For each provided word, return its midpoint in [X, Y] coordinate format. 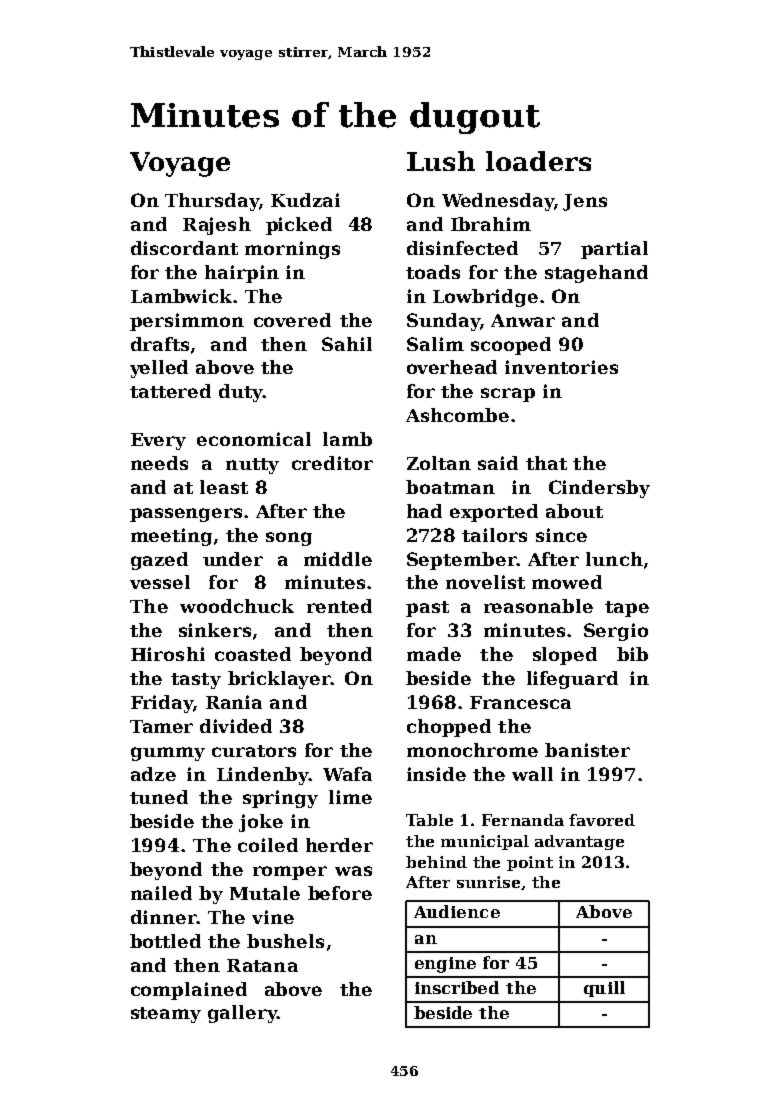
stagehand [596, 274]
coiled [268, 845]
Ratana [262, 965]
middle [338, 559]
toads [433, 272]
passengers [186, 515]
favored [602, 820]
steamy [166, 1015]
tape [627, 609]
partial [614, 250]
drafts [160, 344]
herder [339, 845]
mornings [292, 250]
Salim [435, 344]
